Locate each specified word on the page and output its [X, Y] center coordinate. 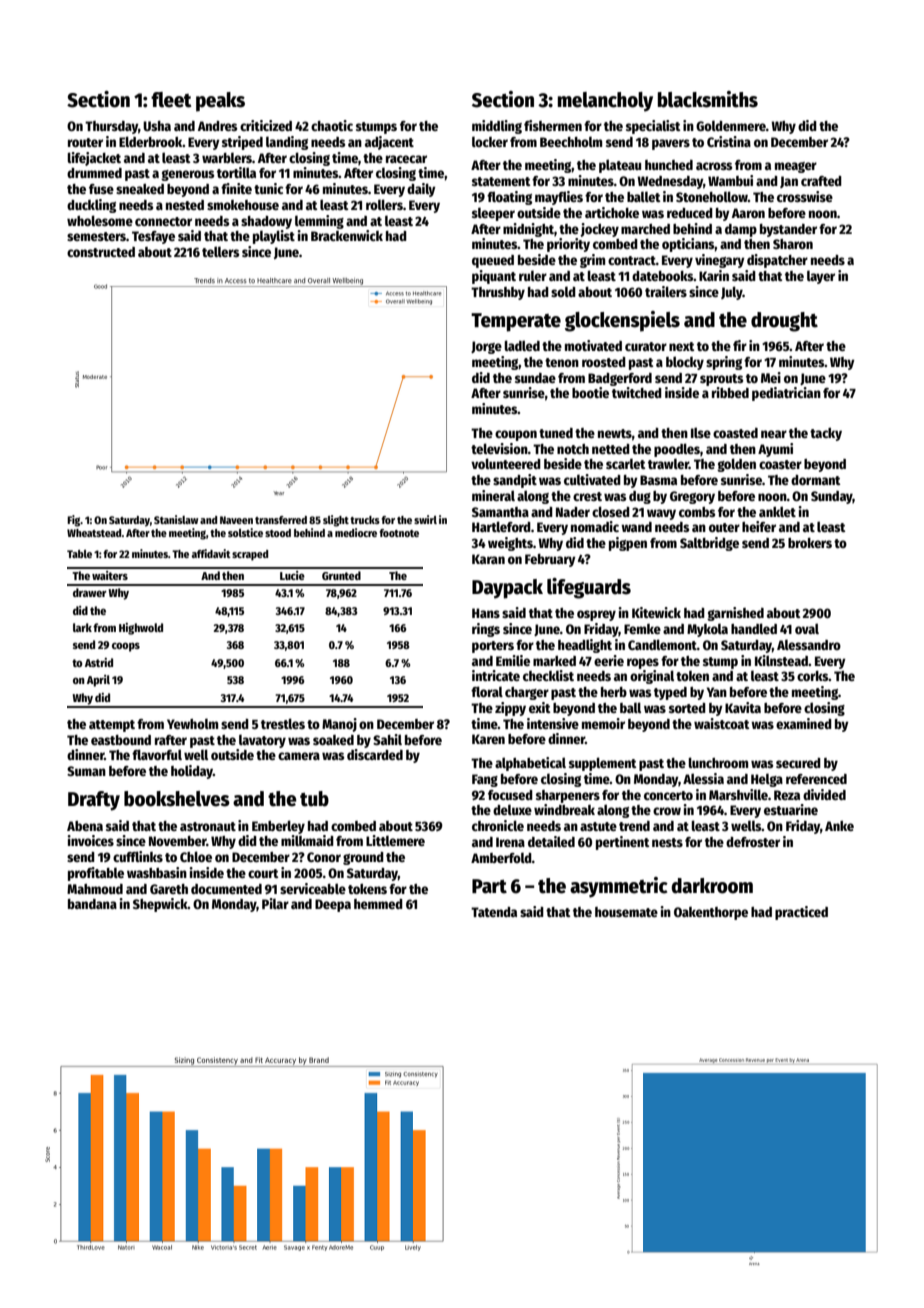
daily [421, 190]
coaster [780, 464]
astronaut [208, 826]
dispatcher [777, 261]
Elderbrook [151, 141]
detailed [551, 841]
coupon [516, 435]
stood [278, 533]
